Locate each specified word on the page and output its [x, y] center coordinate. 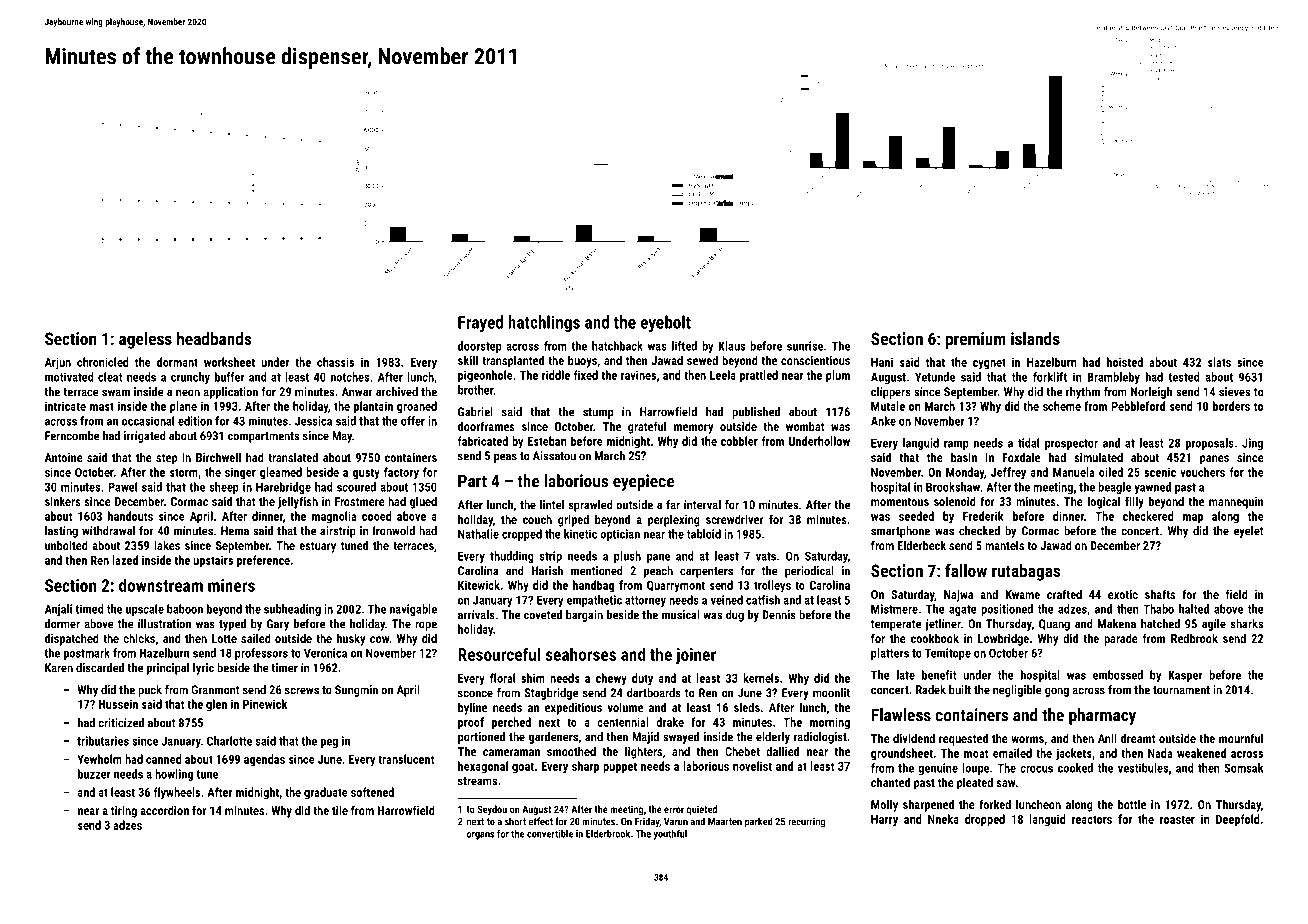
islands [1035, 338]
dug [735, 616]
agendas [264, 760]
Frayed [480, 323]
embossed [1118, 675]
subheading [292, 610]
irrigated [145, 437]
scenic [1160, 472]
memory [693, 429]
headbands [214, 338]
